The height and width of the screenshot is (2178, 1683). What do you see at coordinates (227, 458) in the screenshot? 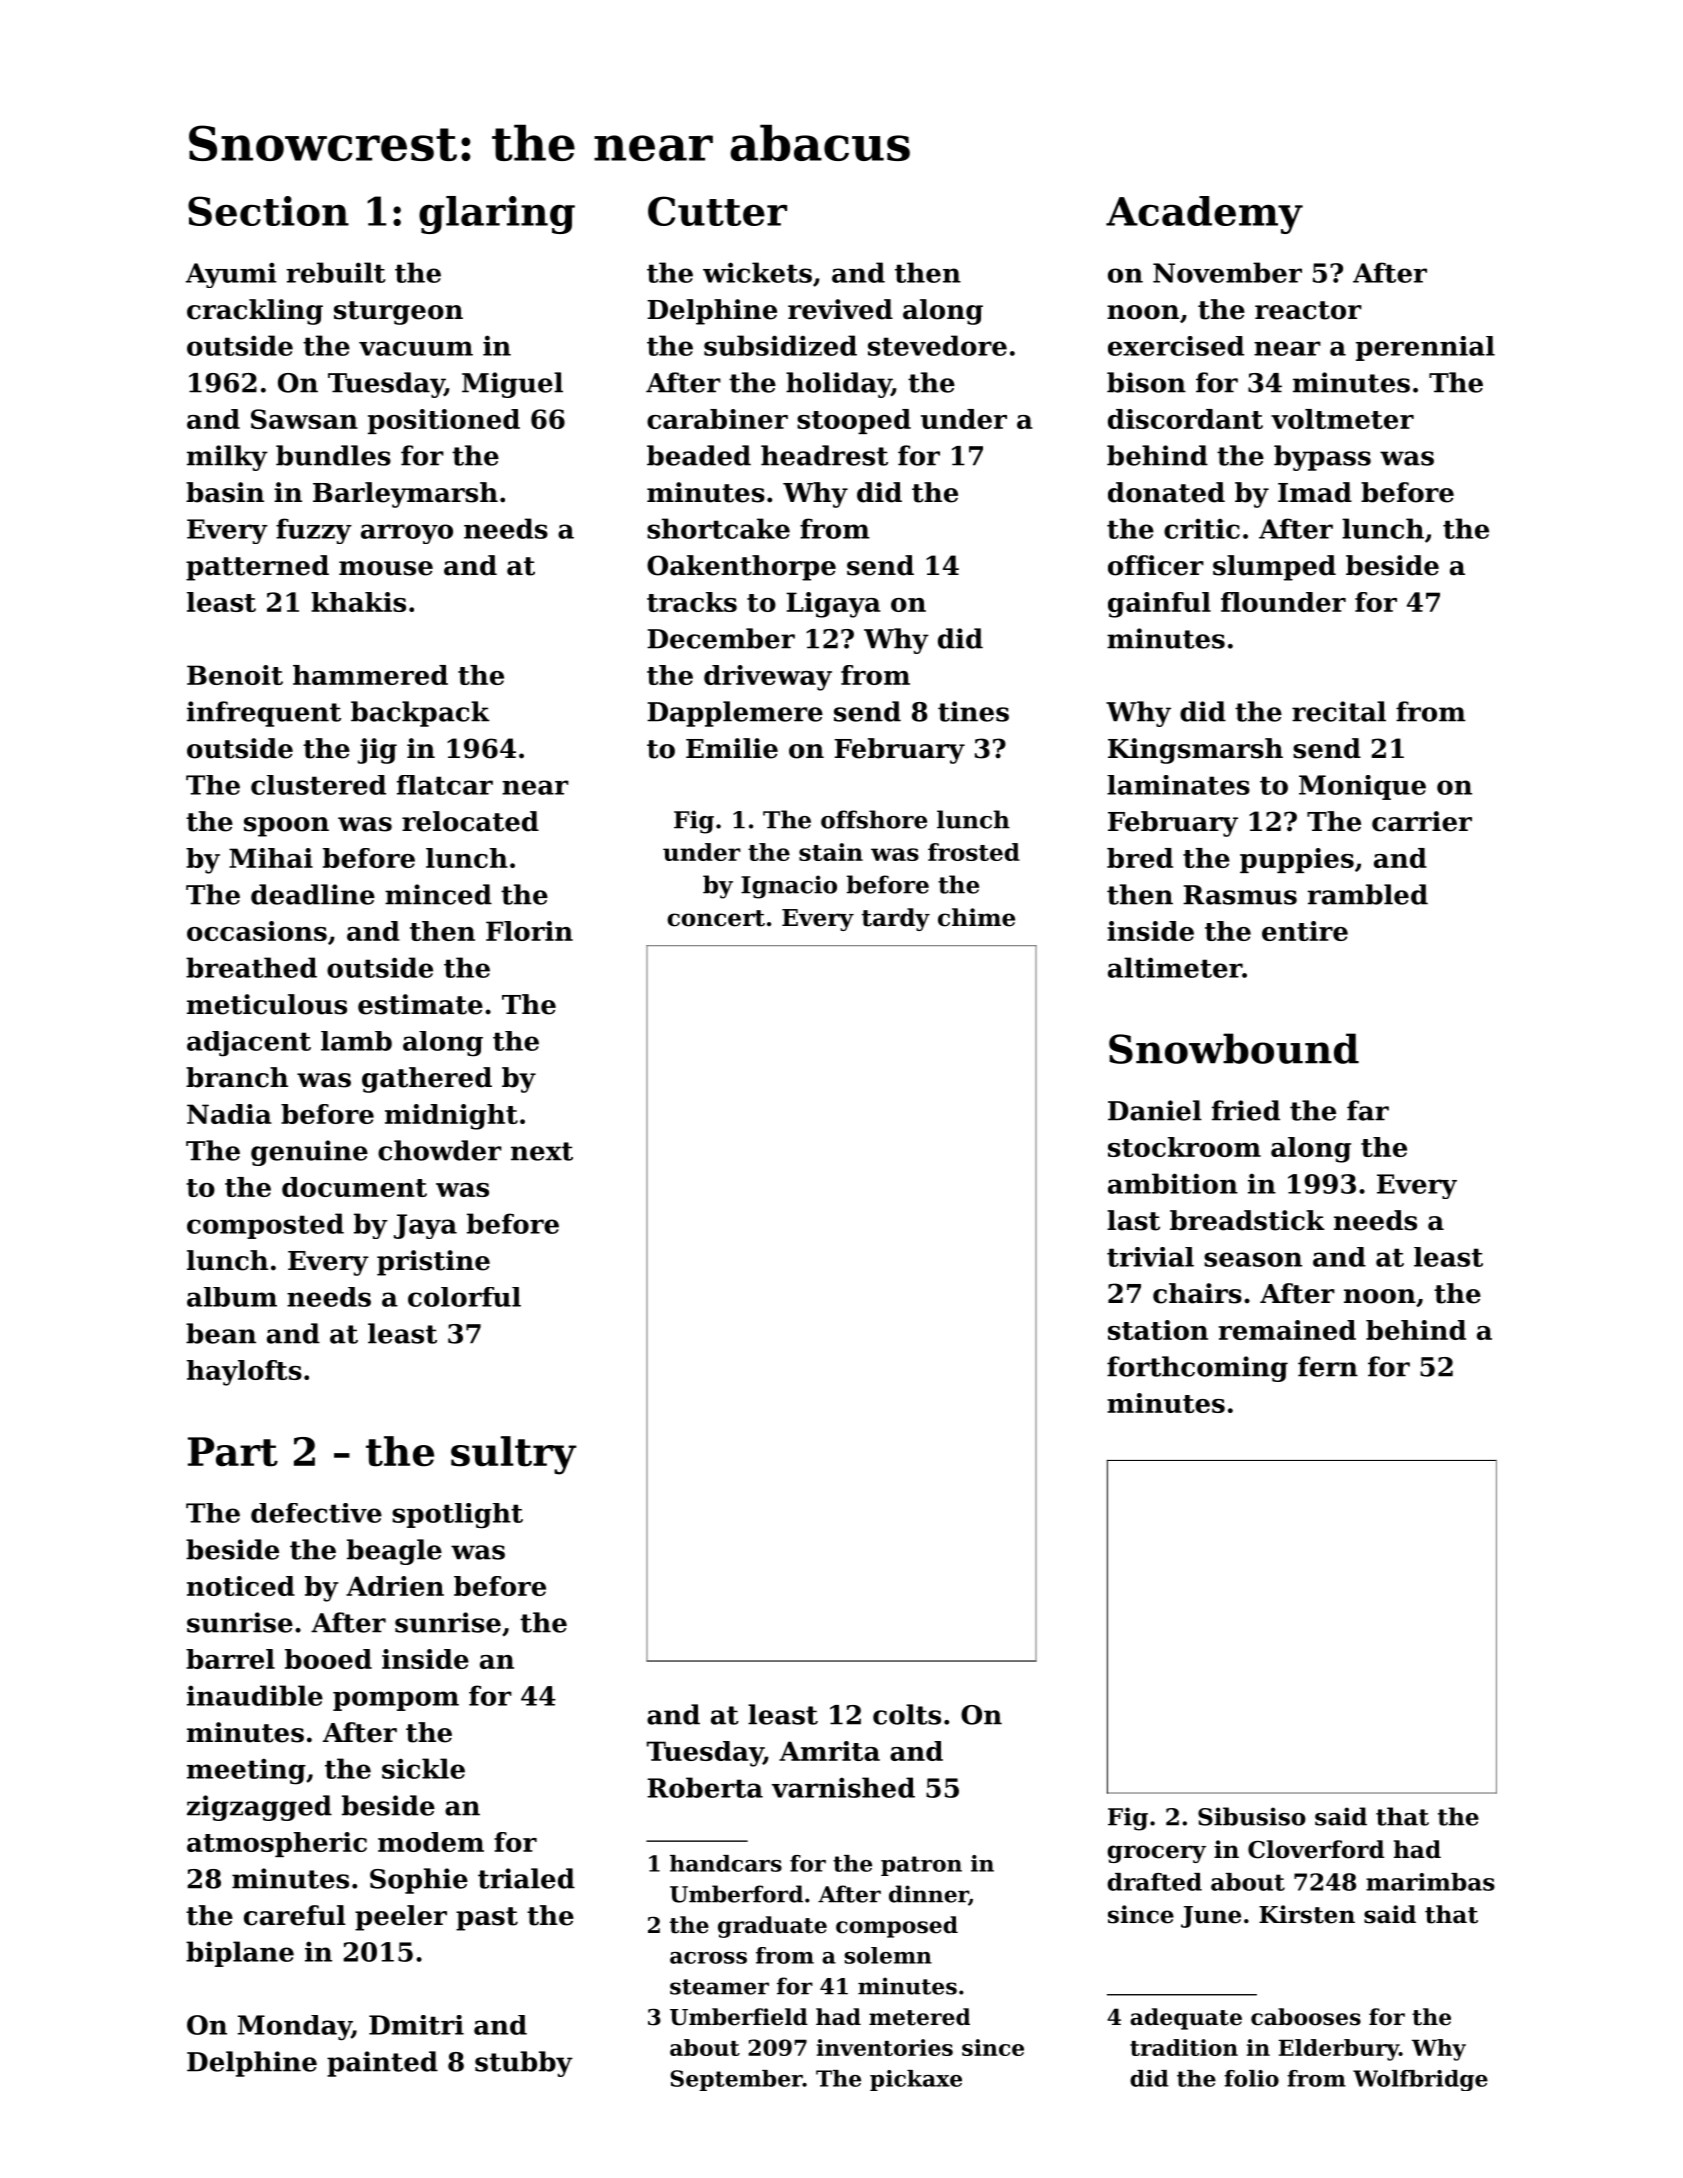
I see `milky` at bounding box center [227, 458].
